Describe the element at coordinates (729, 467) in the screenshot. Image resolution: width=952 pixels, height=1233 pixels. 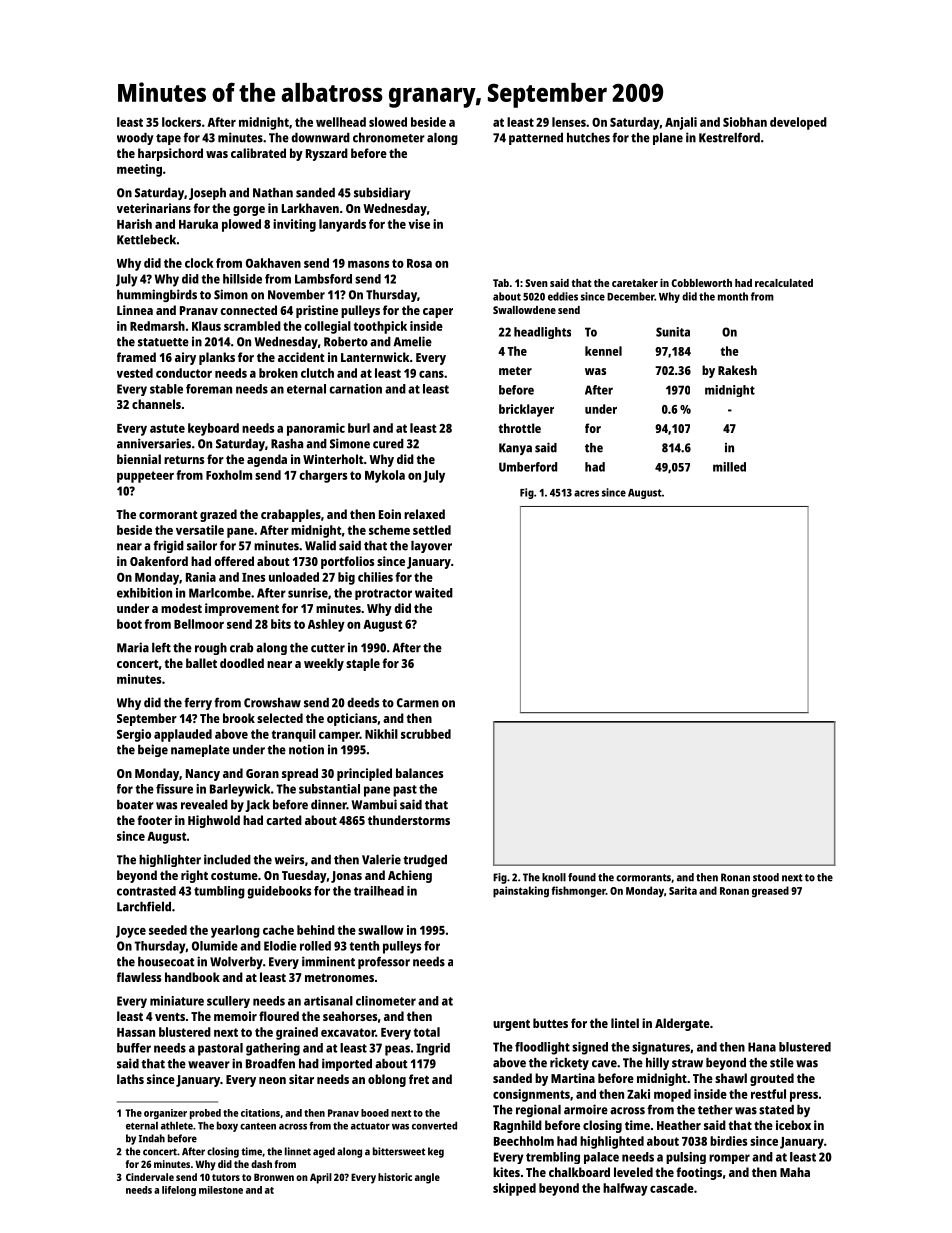
I see `milled` at that location.
